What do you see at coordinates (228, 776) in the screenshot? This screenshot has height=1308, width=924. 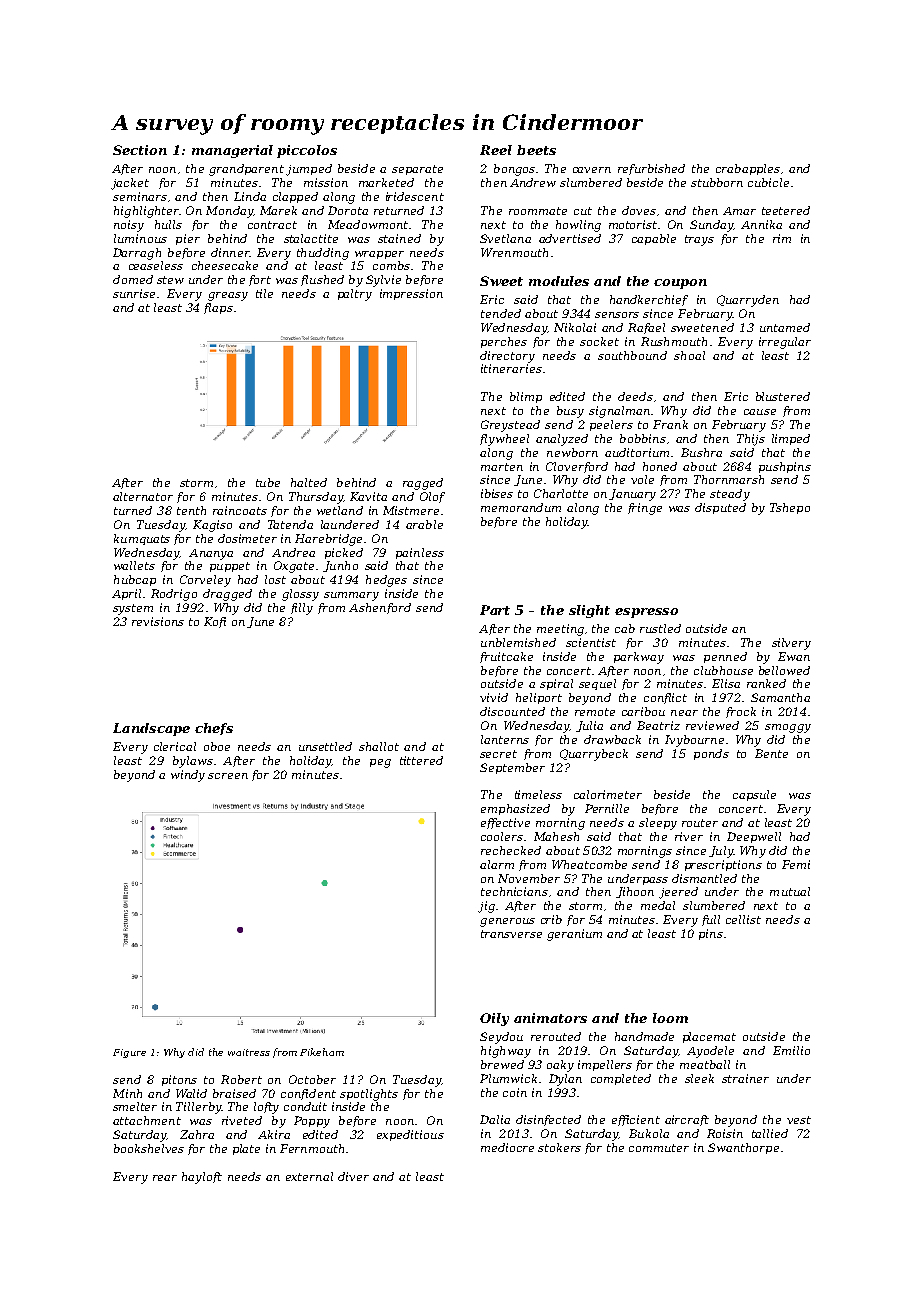 I see `screen` at bounding box center [228, 776].
